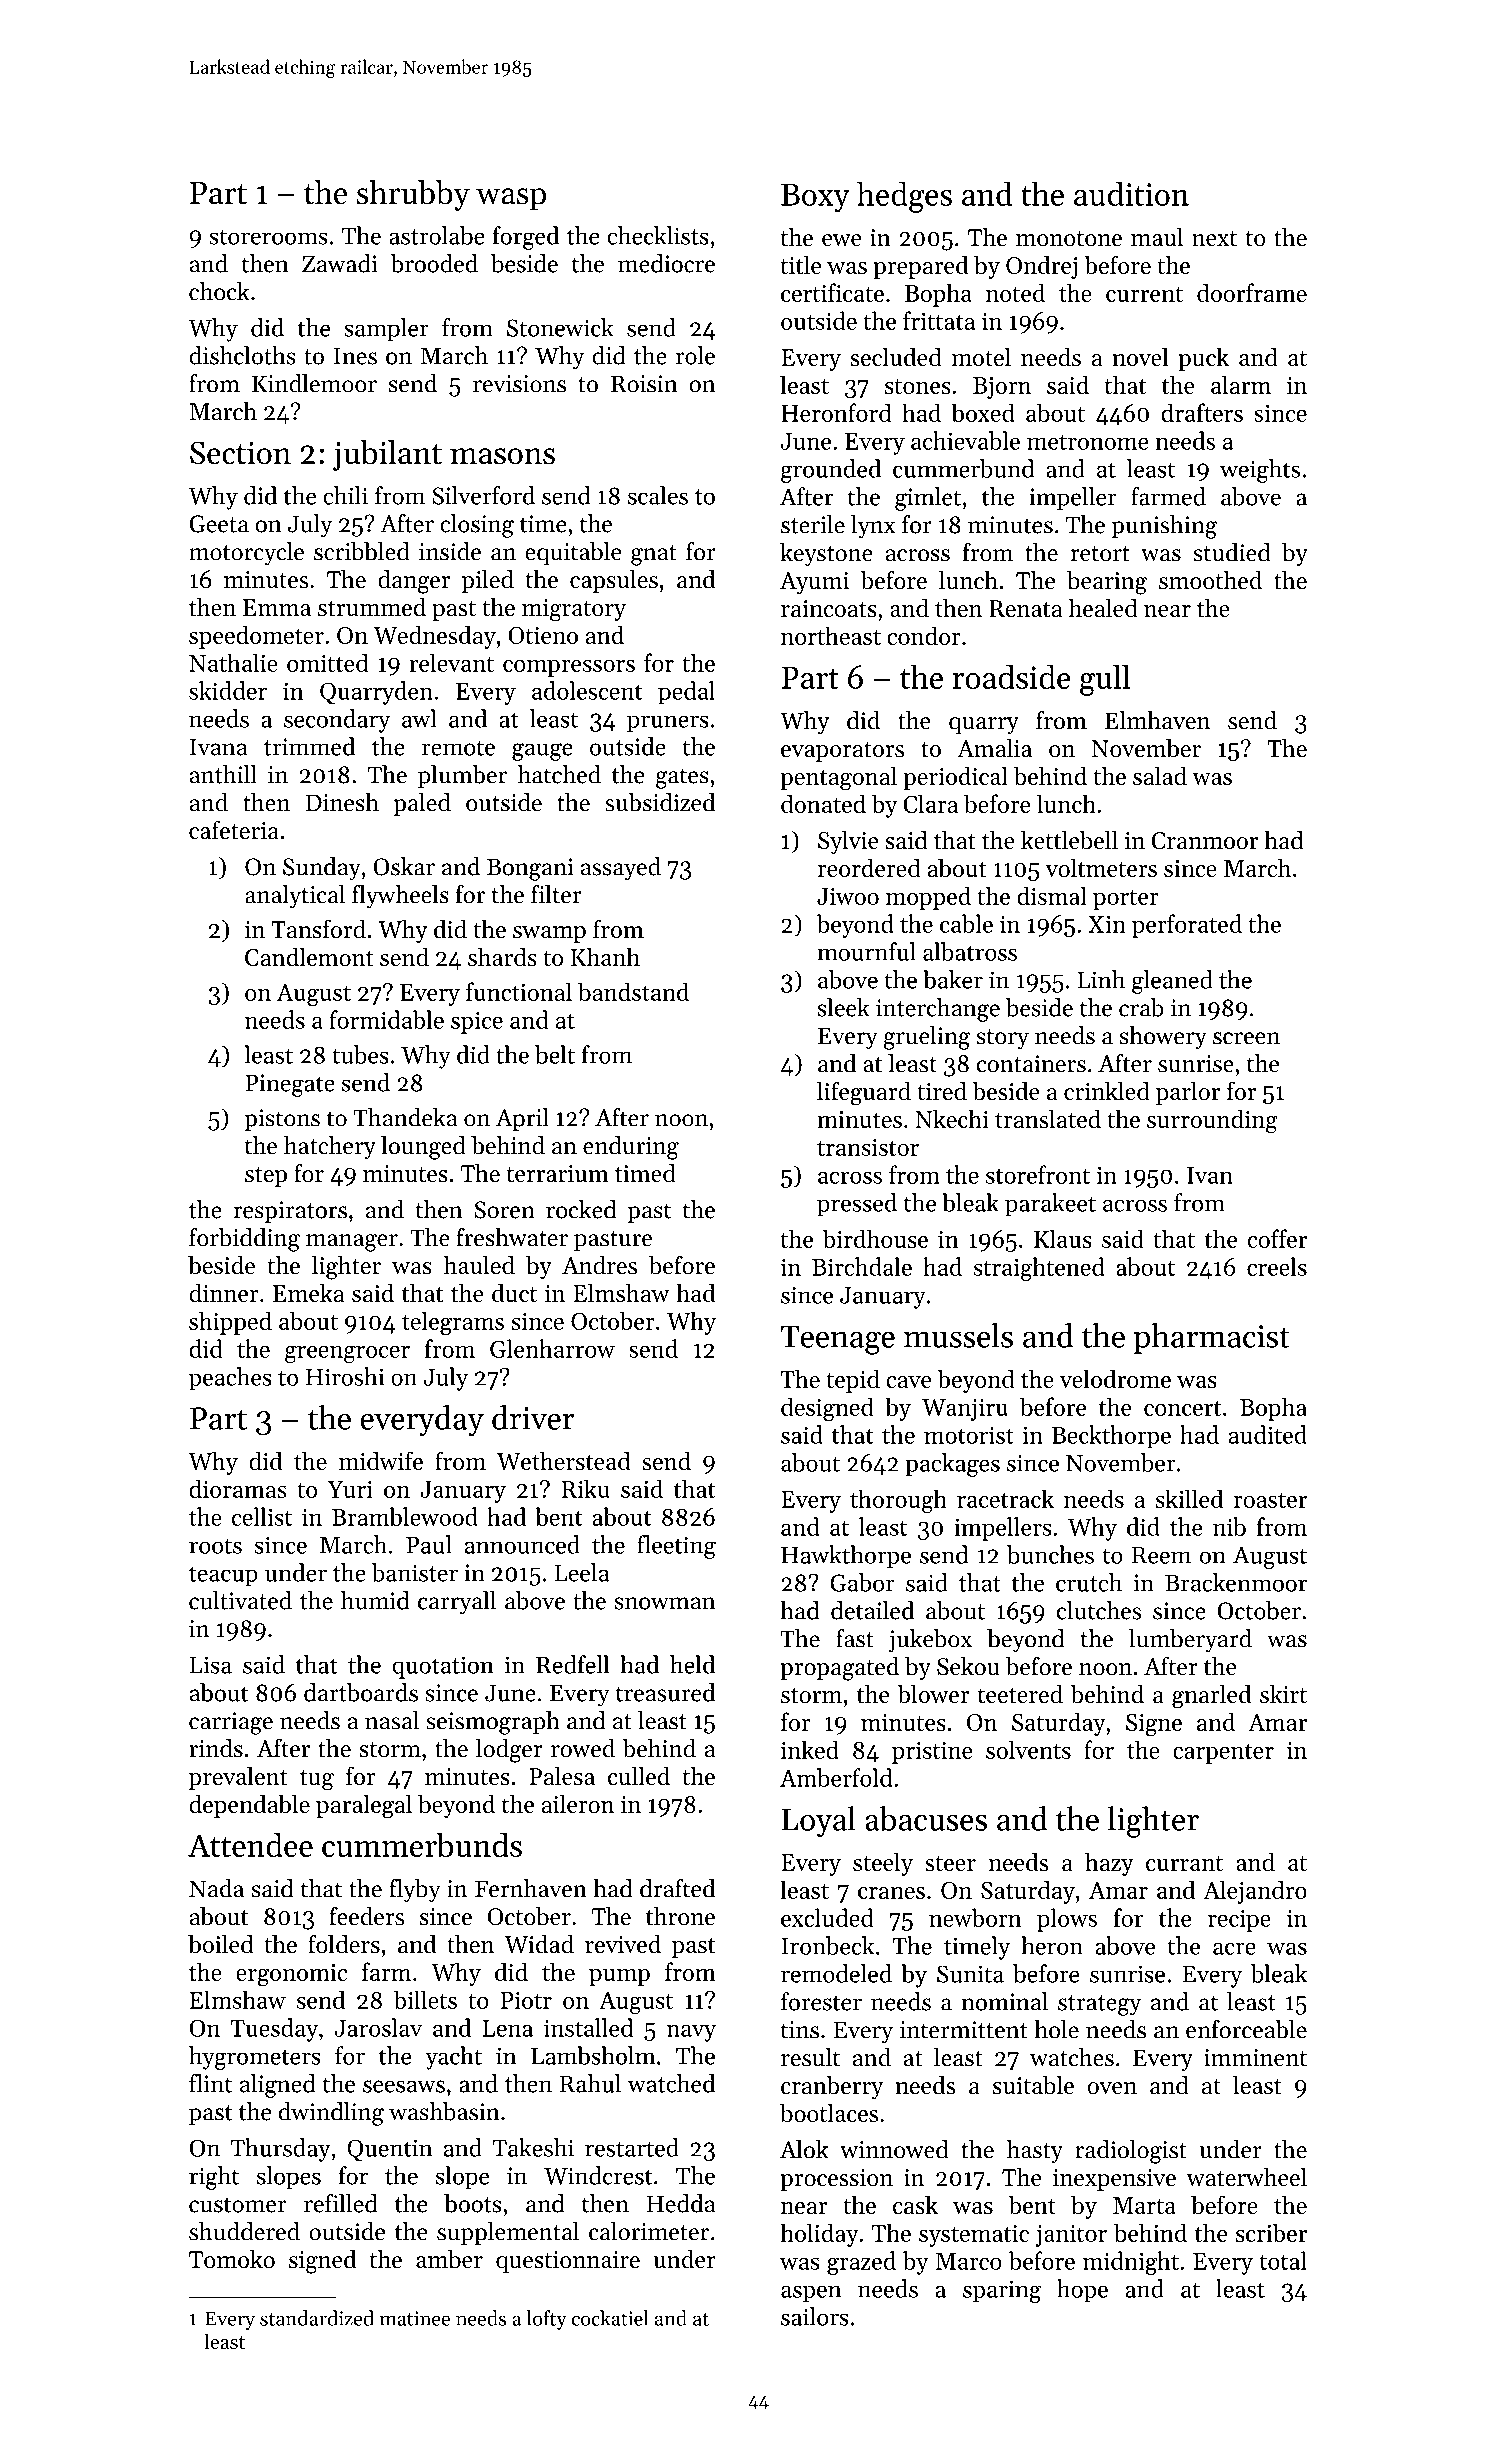 Image resolution: width=1496 pixels, height=2464 pixels. What do you see at coordinates (832, 2087) in the page?
I see `cranberry` at bounding box center [832, 2087].
